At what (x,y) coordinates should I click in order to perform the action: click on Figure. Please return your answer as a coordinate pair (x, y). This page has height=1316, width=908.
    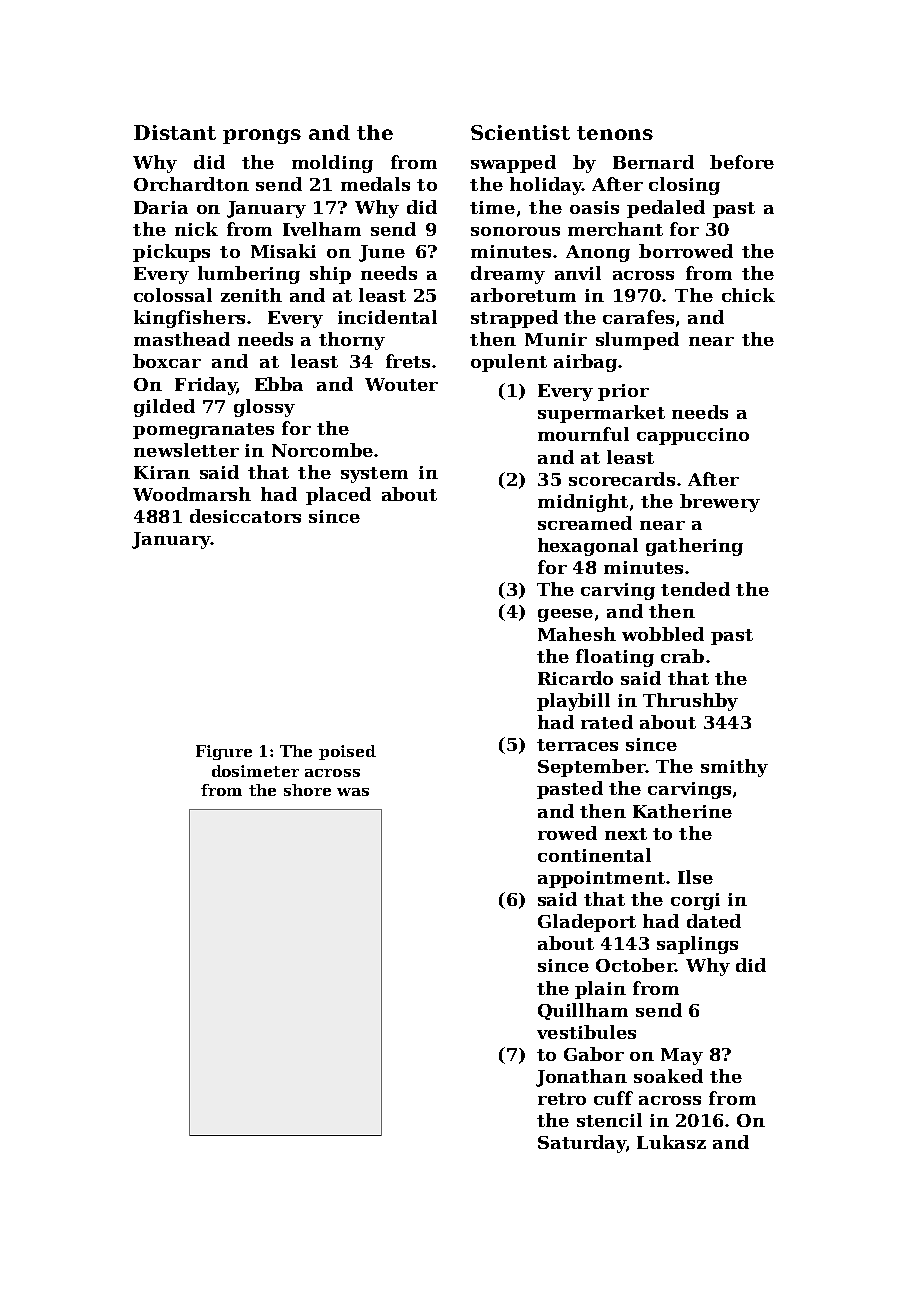
    Looking at the image, I should click on (224, 752).
